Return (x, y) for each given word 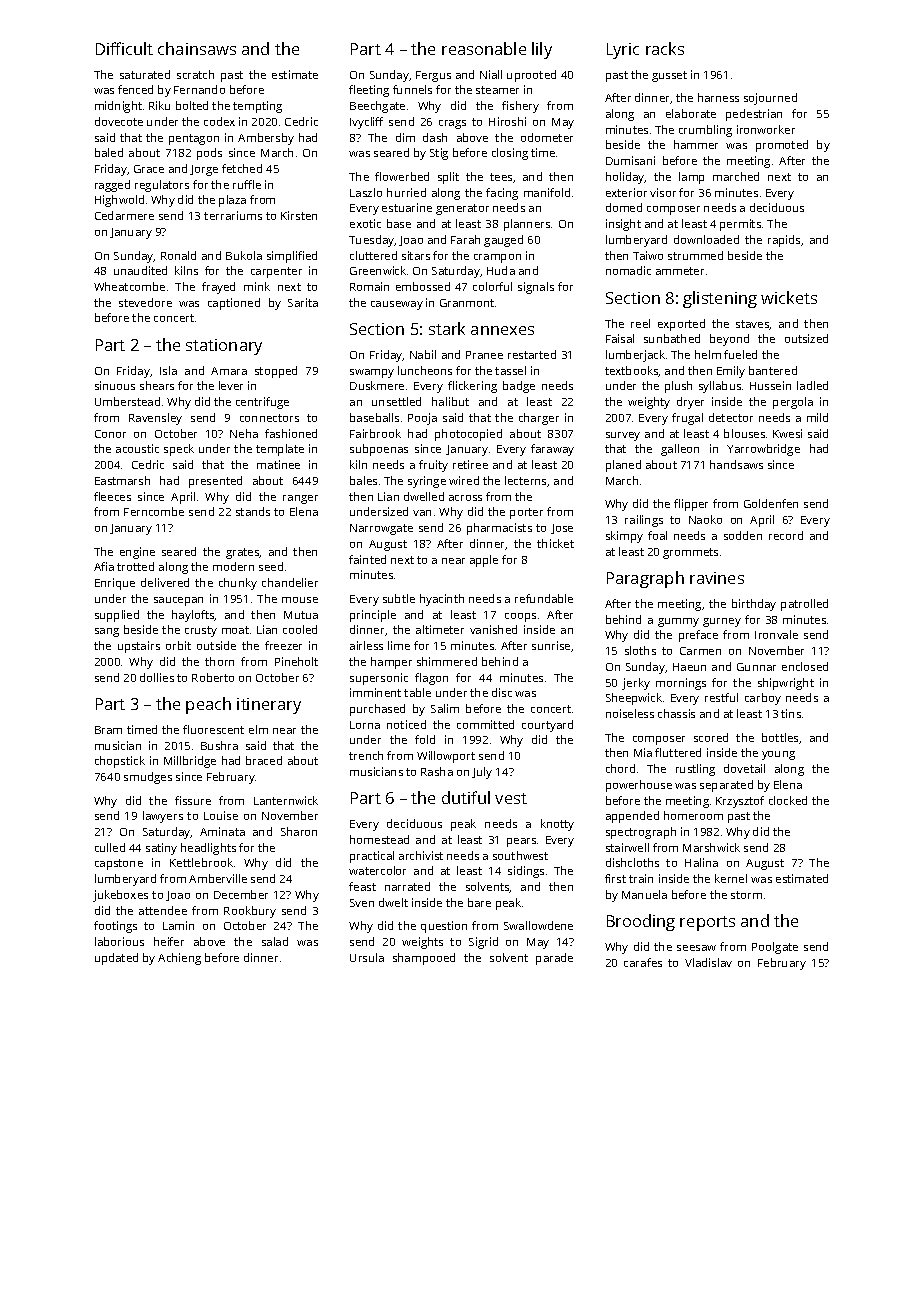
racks (665, 48)
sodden (743, 535)
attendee (163, 910)
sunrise (551, 645)
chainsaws (197, 48)
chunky (238, 584)
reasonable (484, 48)
